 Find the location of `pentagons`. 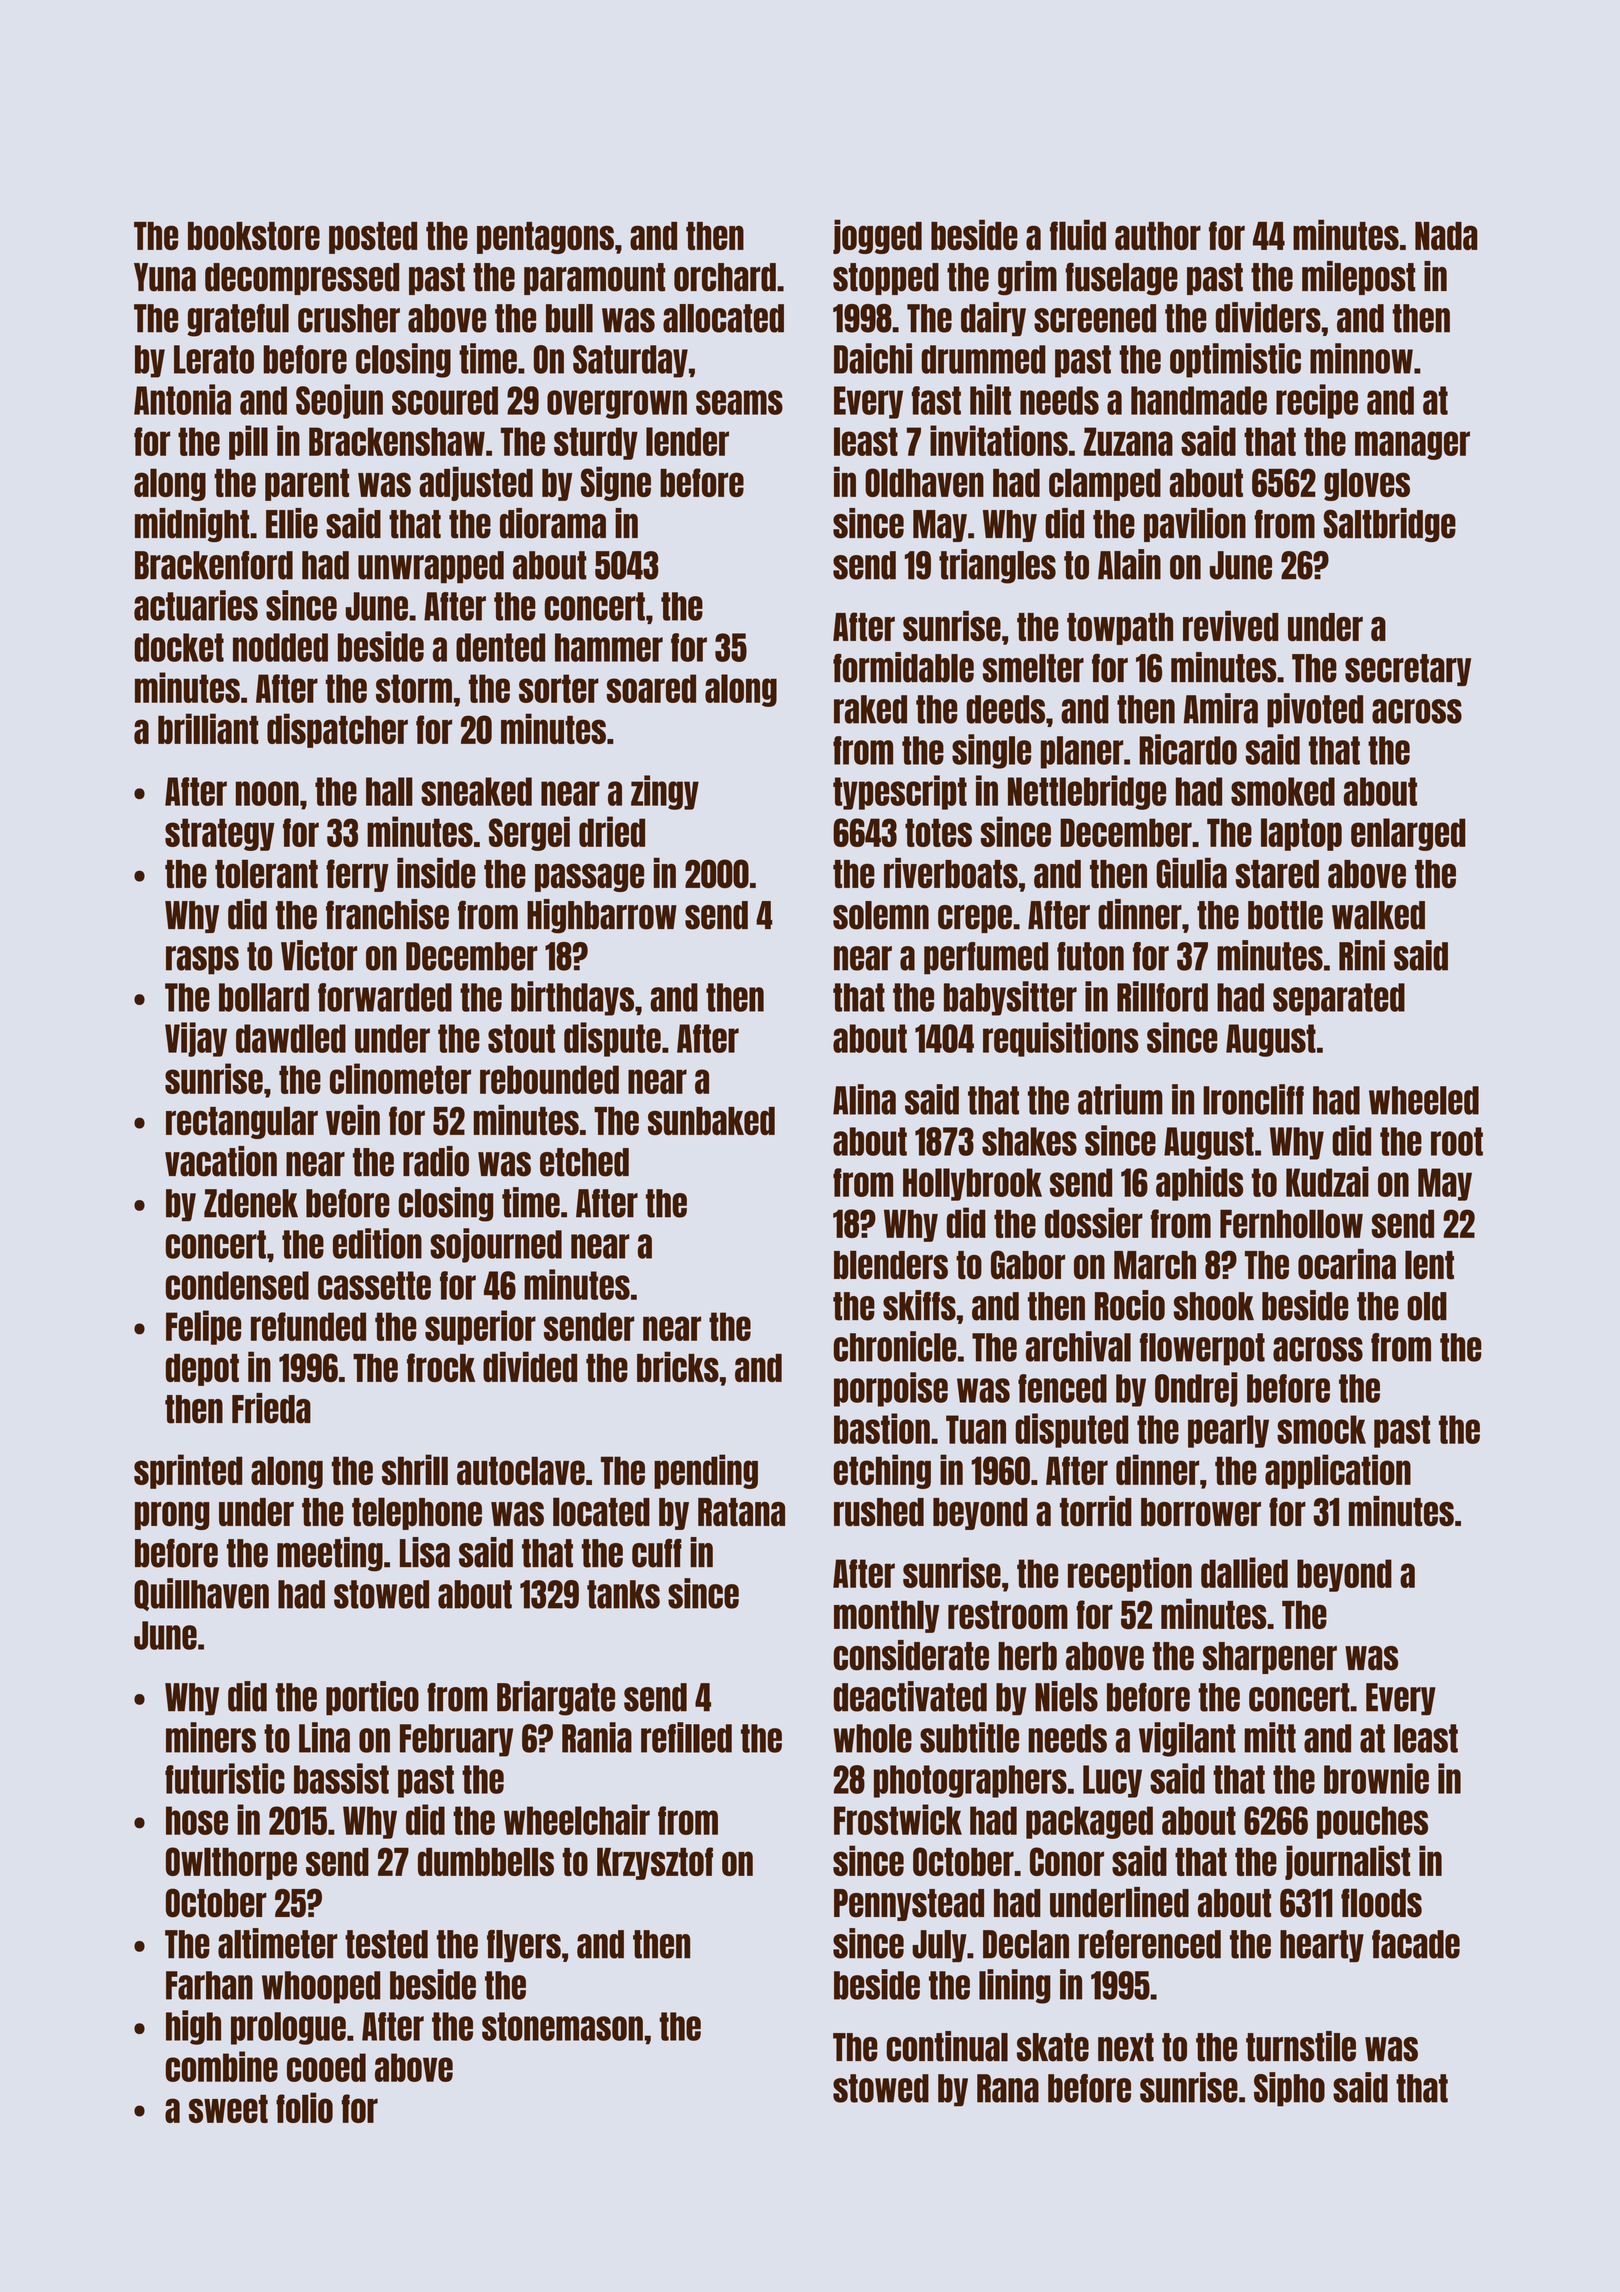

pentagons is located at coordinates (545, 238).
